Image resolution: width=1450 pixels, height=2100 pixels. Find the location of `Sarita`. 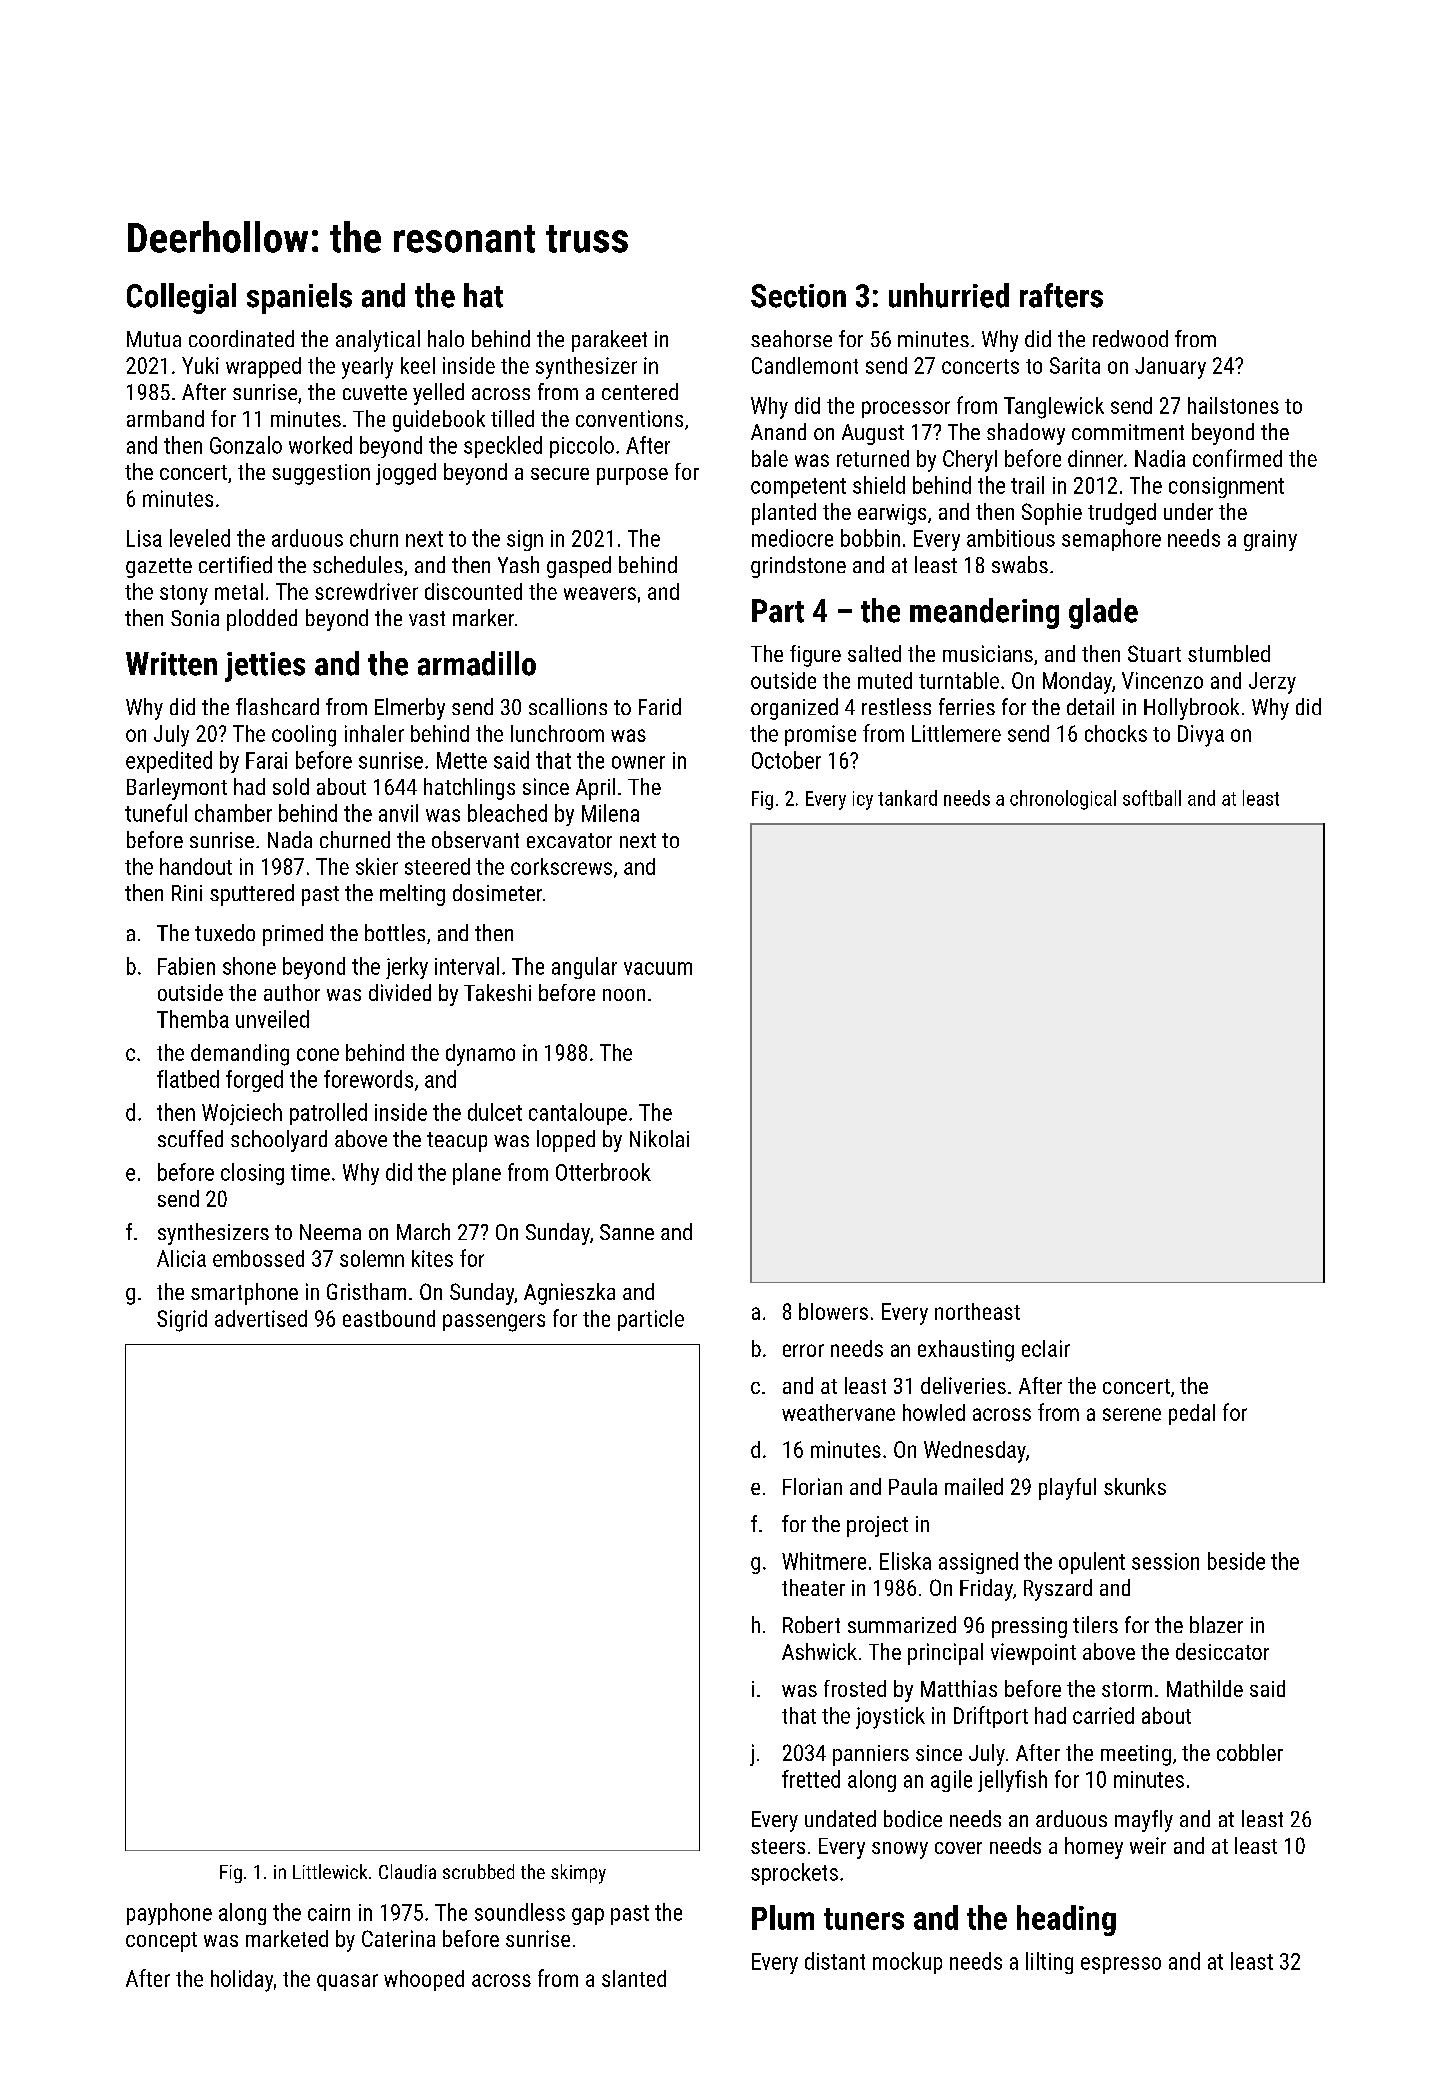

Sarita is located at coordinates (1075, 365).
